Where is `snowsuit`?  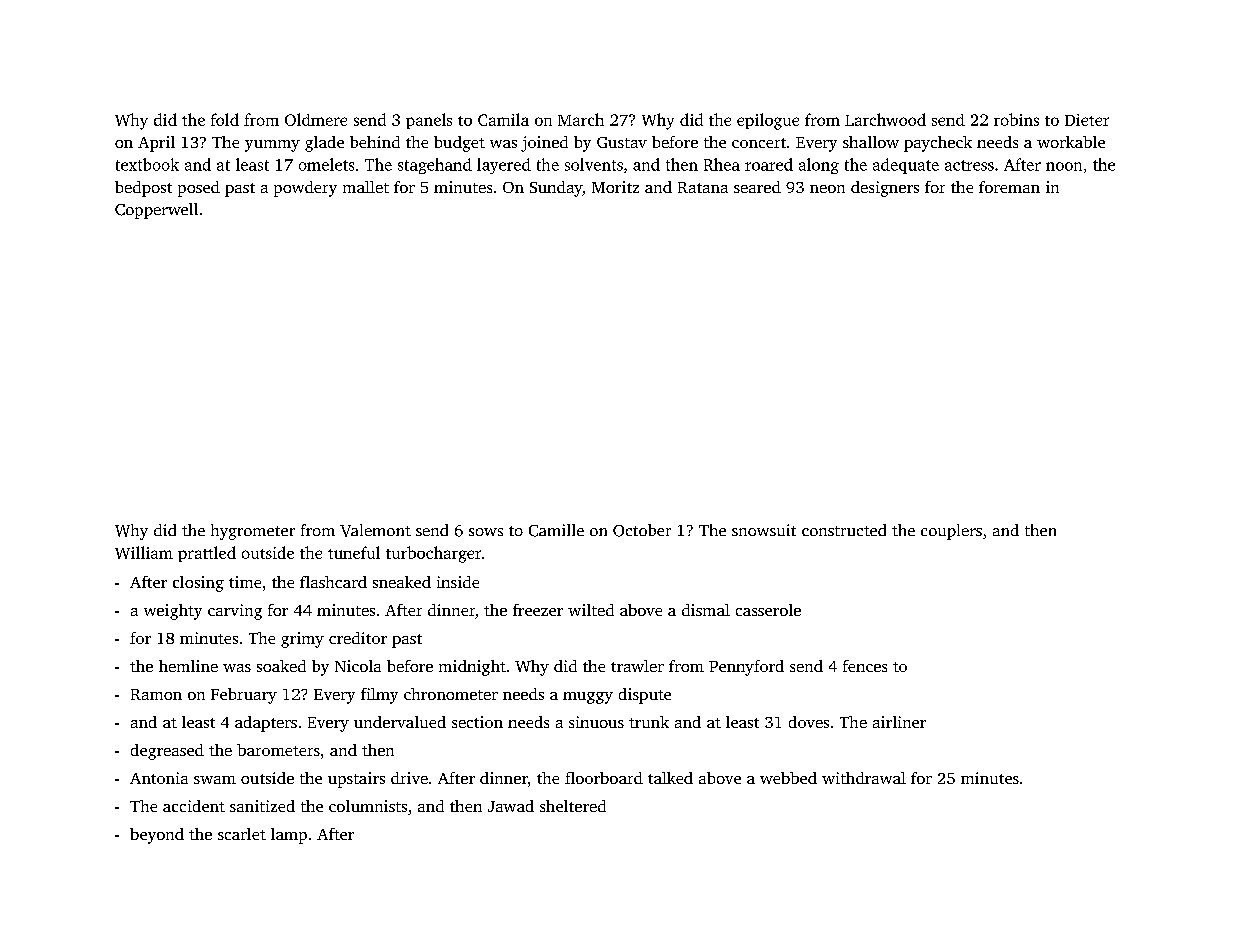 snowsuit is located at coordinates (764, 530).
